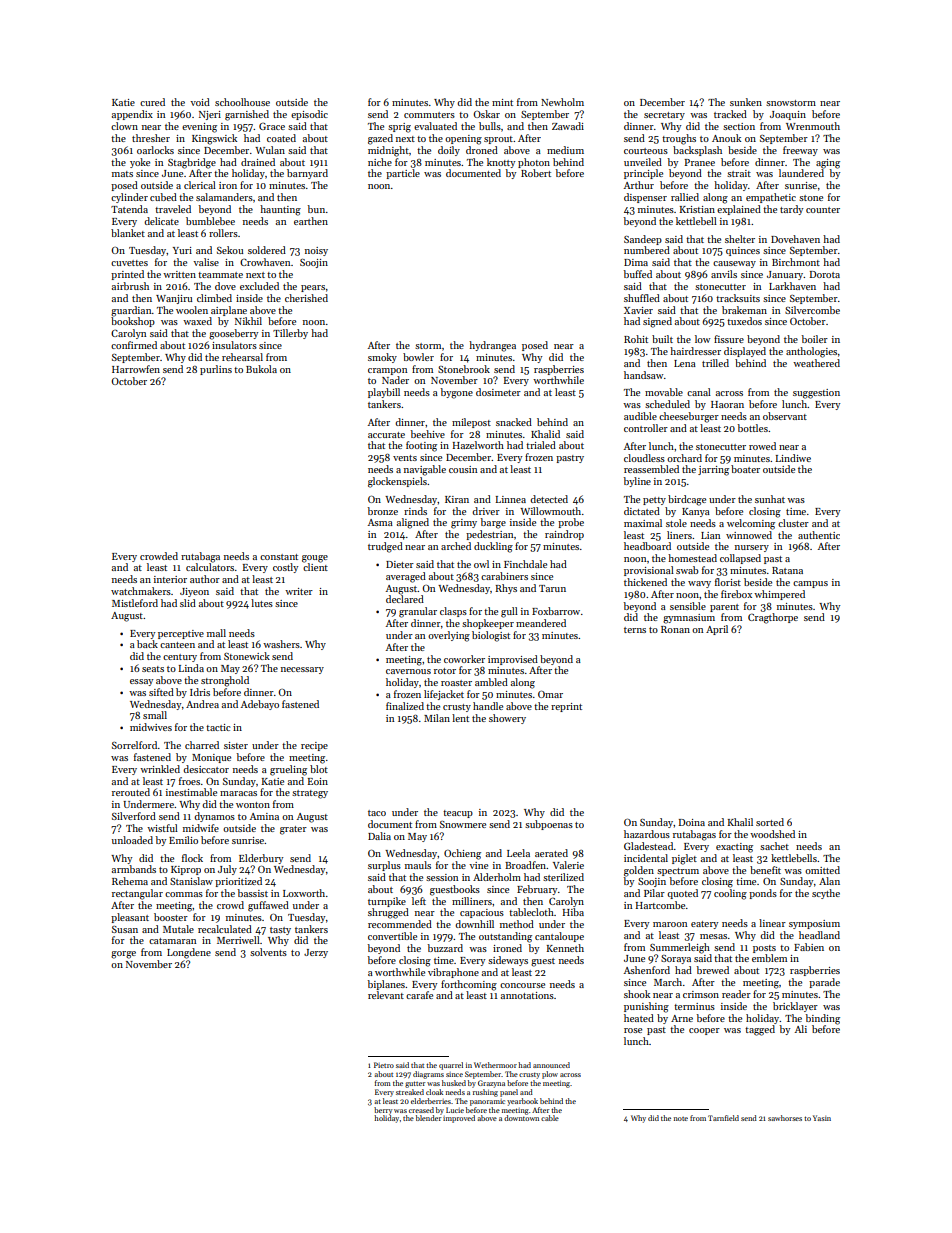 This screenshot has height=1233, width=952. Describe the element at coordinates (507, 719) in the screenshot. I see `showery` at that location.
